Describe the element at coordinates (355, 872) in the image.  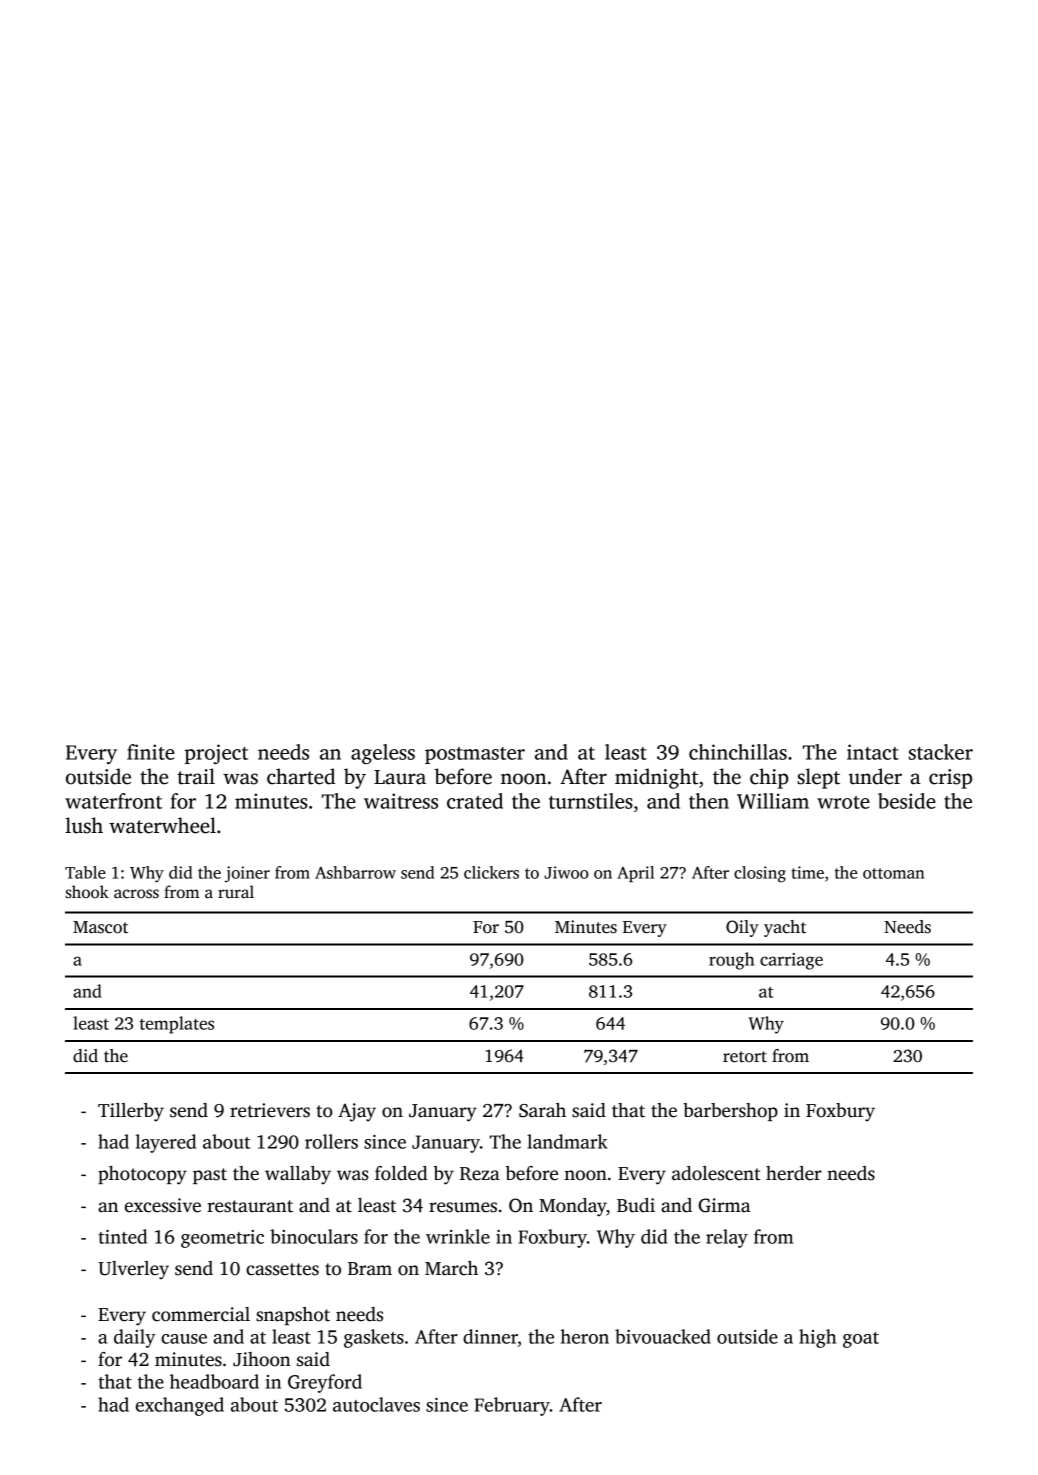
I see `Ashbarrow` at that location.
